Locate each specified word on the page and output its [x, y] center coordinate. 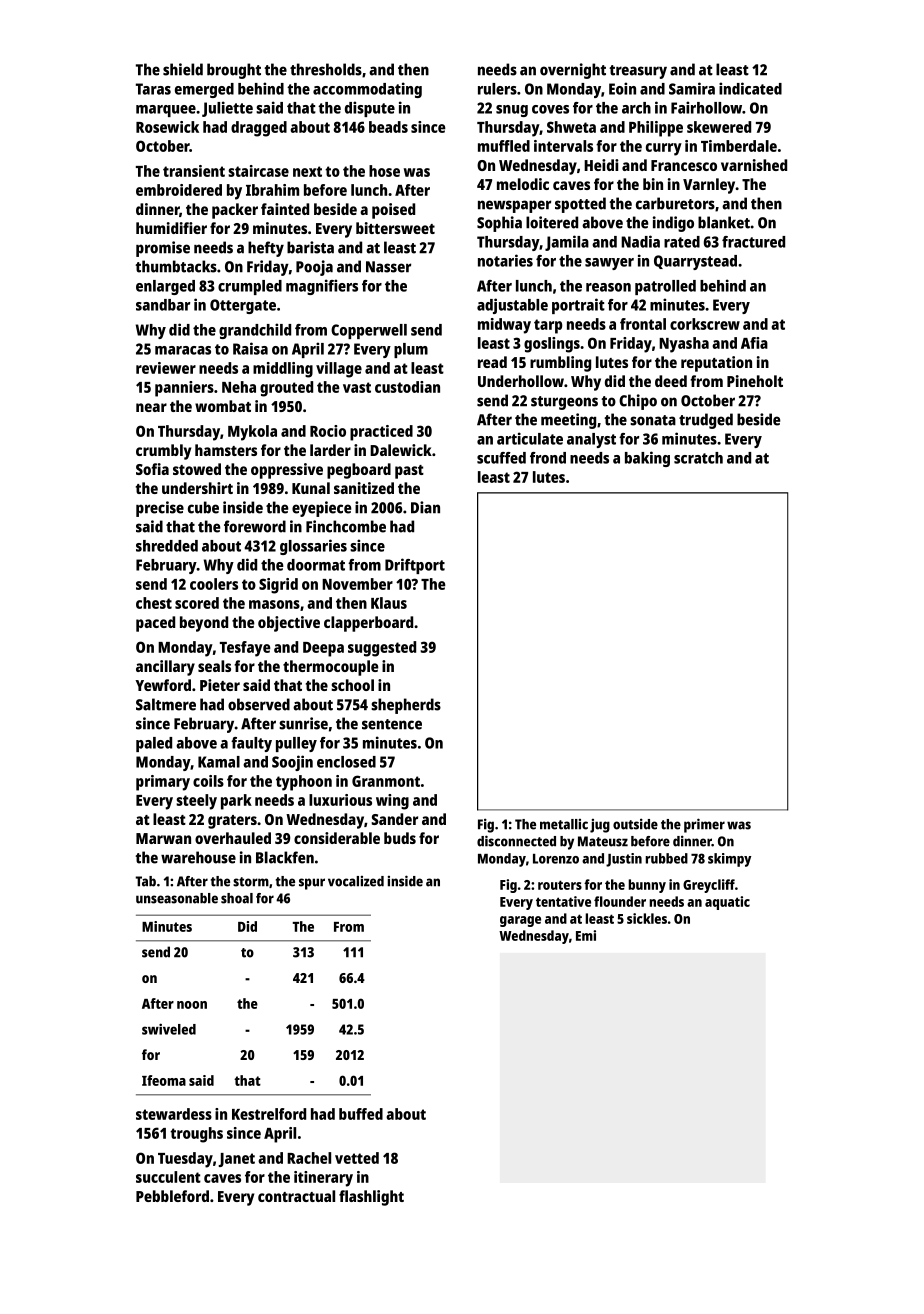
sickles [647, 918]
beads [388, 127]
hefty [266, 249]
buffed [361, 1114]
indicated [750, 88]
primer [704, 825]
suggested [382, 649]
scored [197, 603]
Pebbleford [172, 1196]
